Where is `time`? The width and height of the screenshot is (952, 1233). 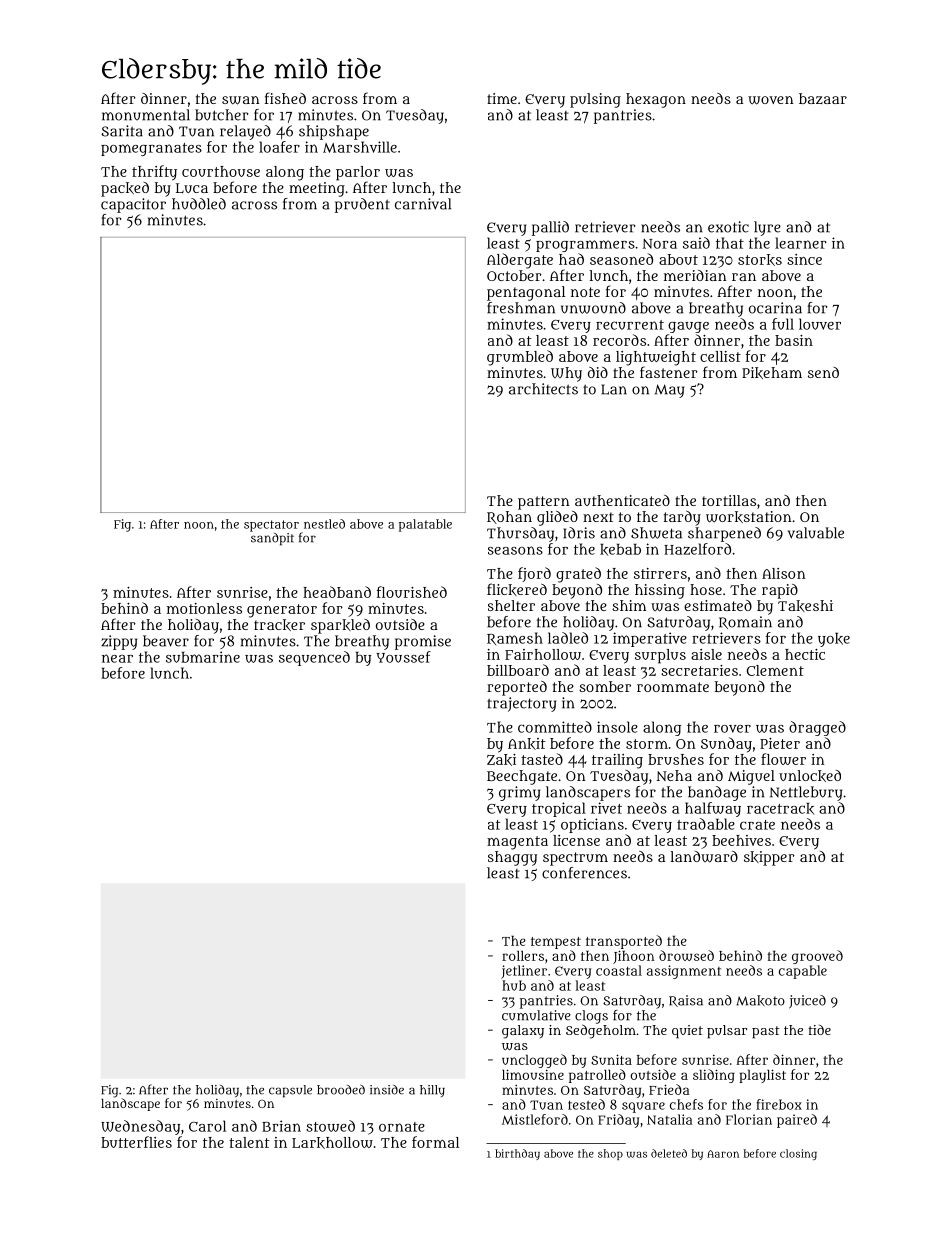
time is located at coordinates (502, 98).
